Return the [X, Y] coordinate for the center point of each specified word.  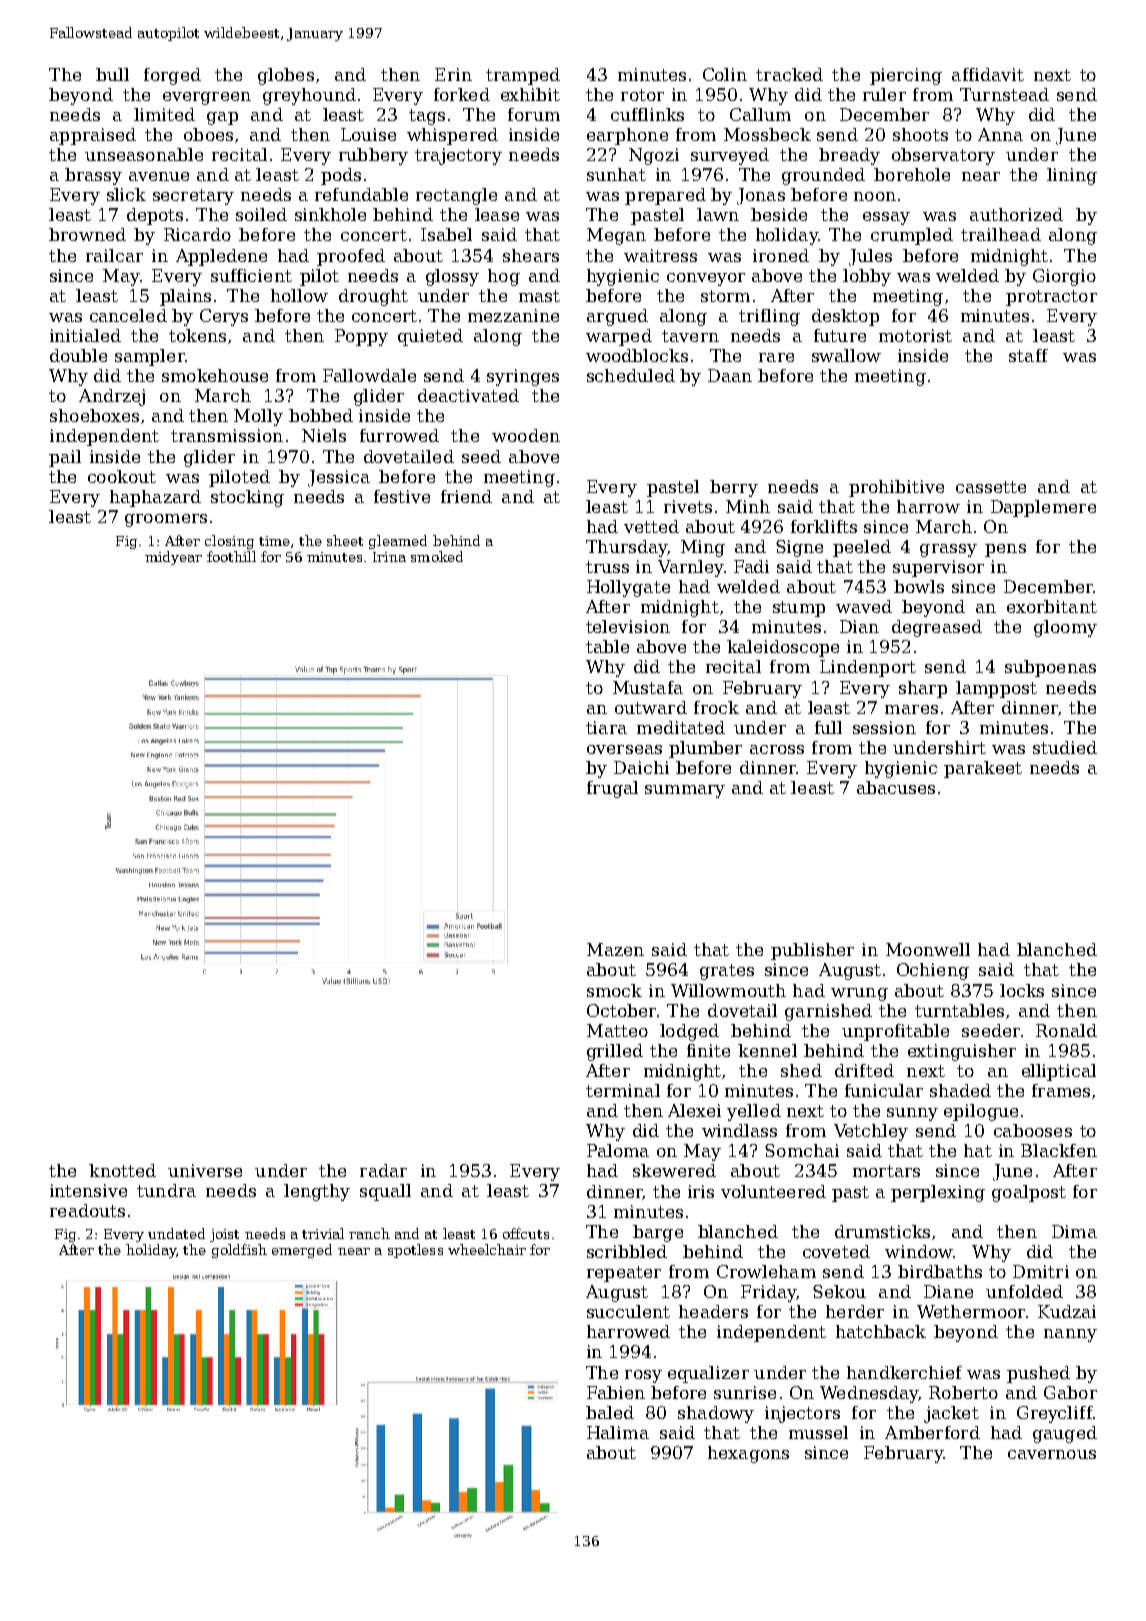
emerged [302, 1251]
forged [172, 76]
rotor [642, 95]
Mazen [615, 949]
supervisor [938, 568]
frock [716, 707]
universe [205, 1170]
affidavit [988, 74]
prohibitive [896, 488]
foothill [231, 556]
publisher [812, 951]
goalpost [1029, 1193]
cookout [122, 476]
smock [614, 990]
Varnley [691, 568]
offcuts [526, 1233]
